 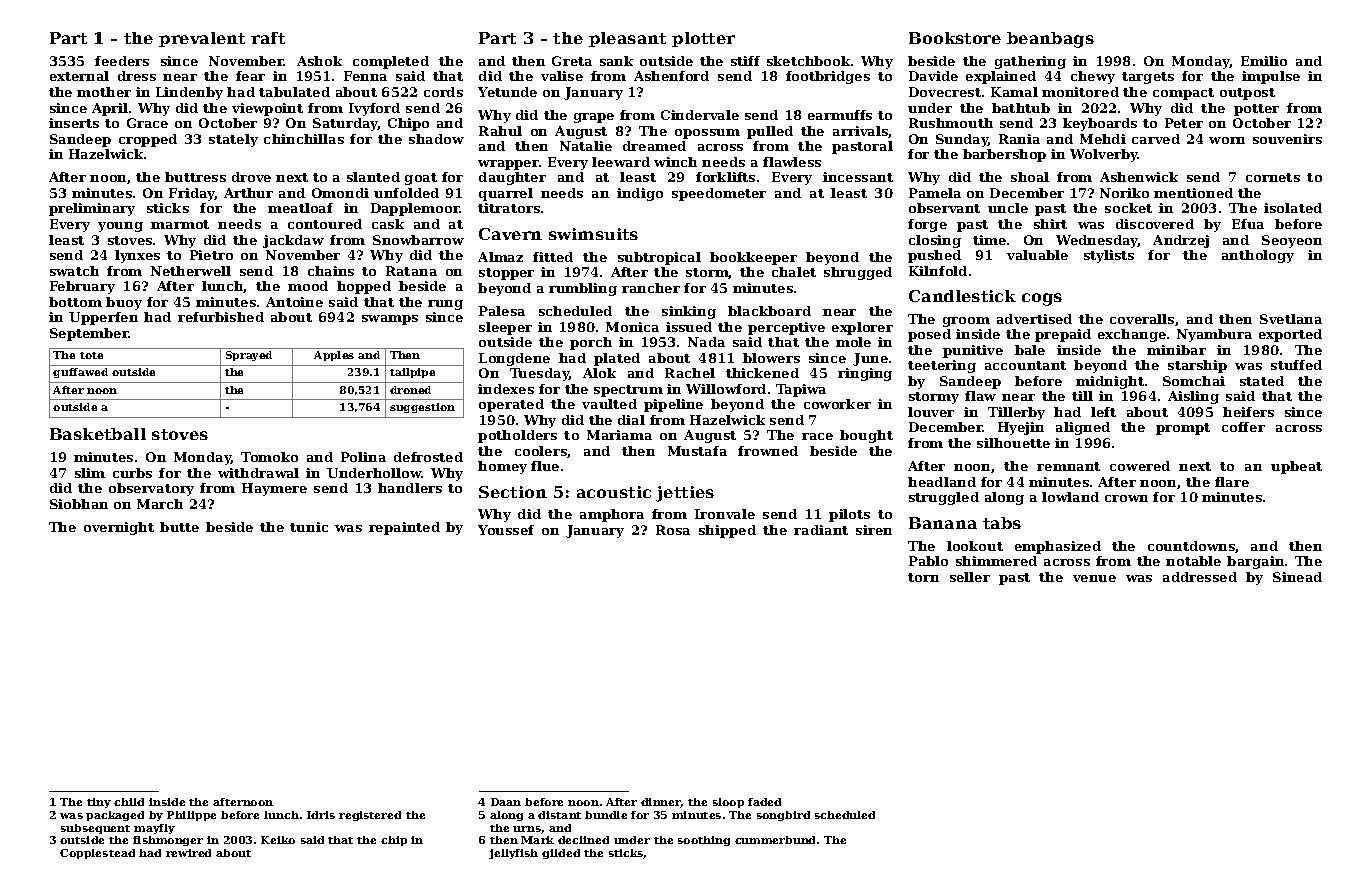 I want to click on jellyfish, so click(x=513, y=854).
